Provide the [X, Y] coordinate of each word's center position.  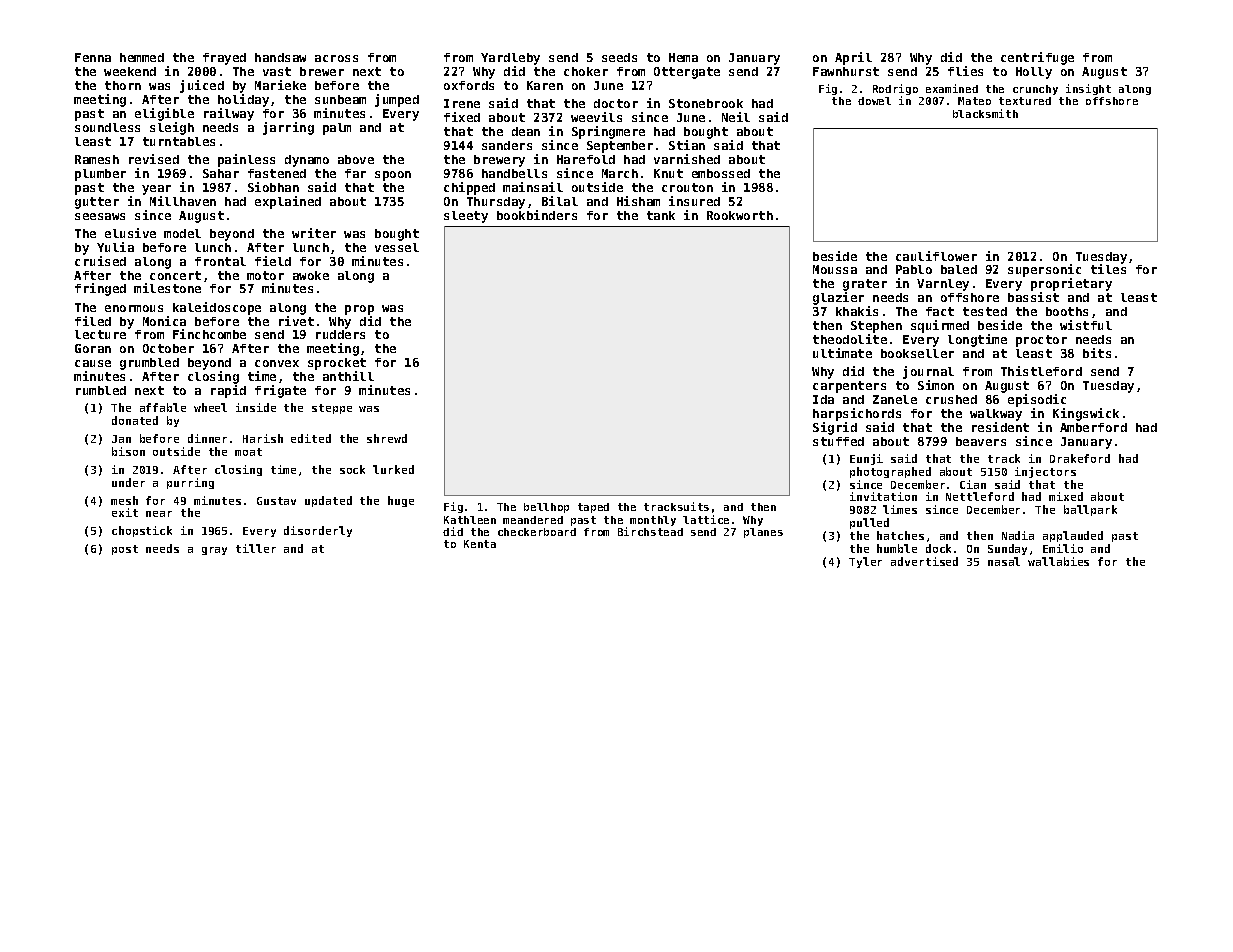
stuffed [838, 441]
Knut [668, 173]
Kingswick [1086, 414]
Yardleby [510, 59]
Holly [1034, 73]
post [125, 550]
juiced [202, 86]
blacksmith [985, 113]
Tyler [865, 562]
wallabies [1058, 561]
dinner [207, 438]
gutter [97, 203]
